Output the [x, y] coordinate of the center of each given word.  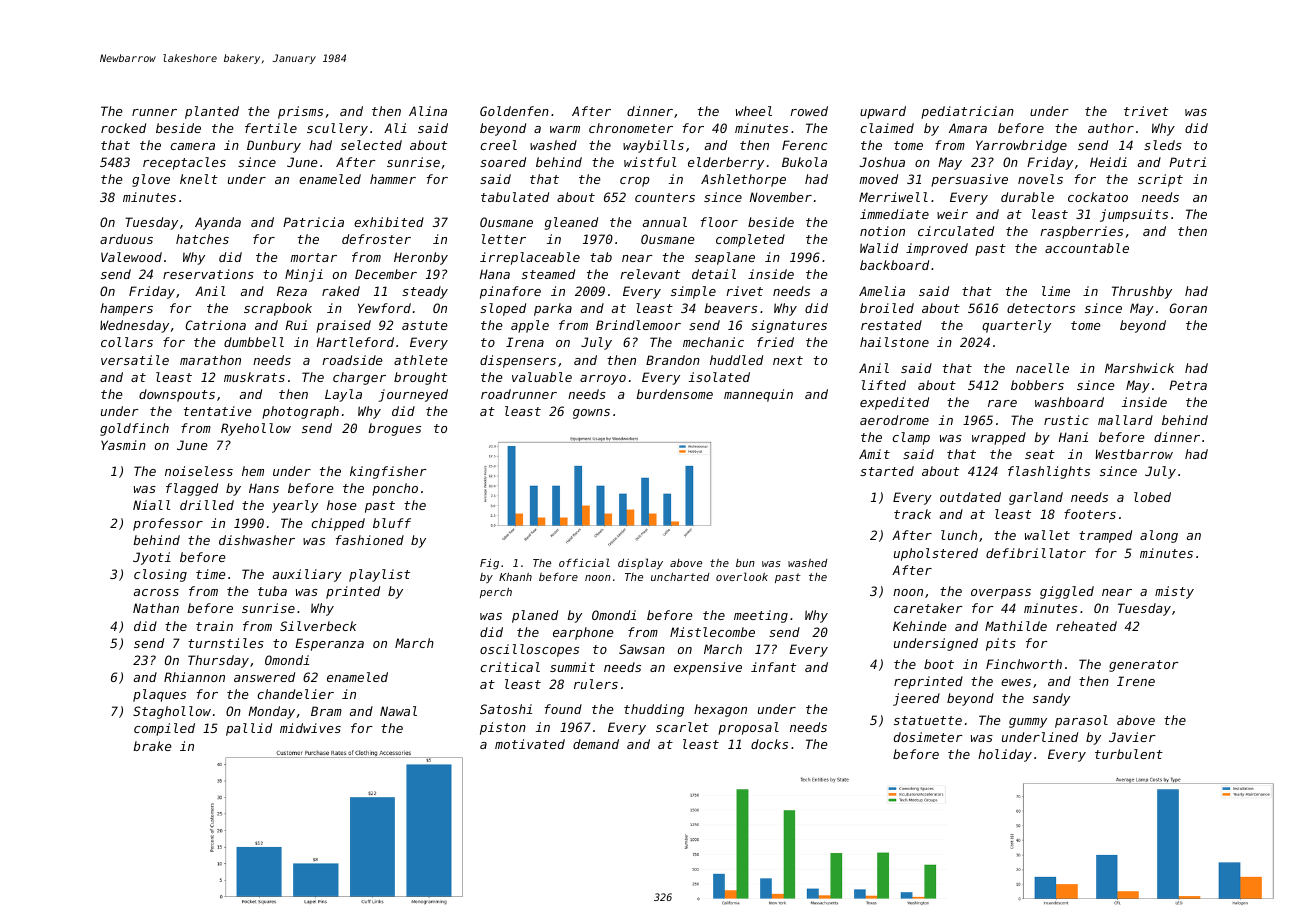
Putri [1187, 162]
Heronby [421, 258]
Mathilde [1016, 626]
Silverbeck [318, 626]
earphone [583, 633]
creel [499, 145]
